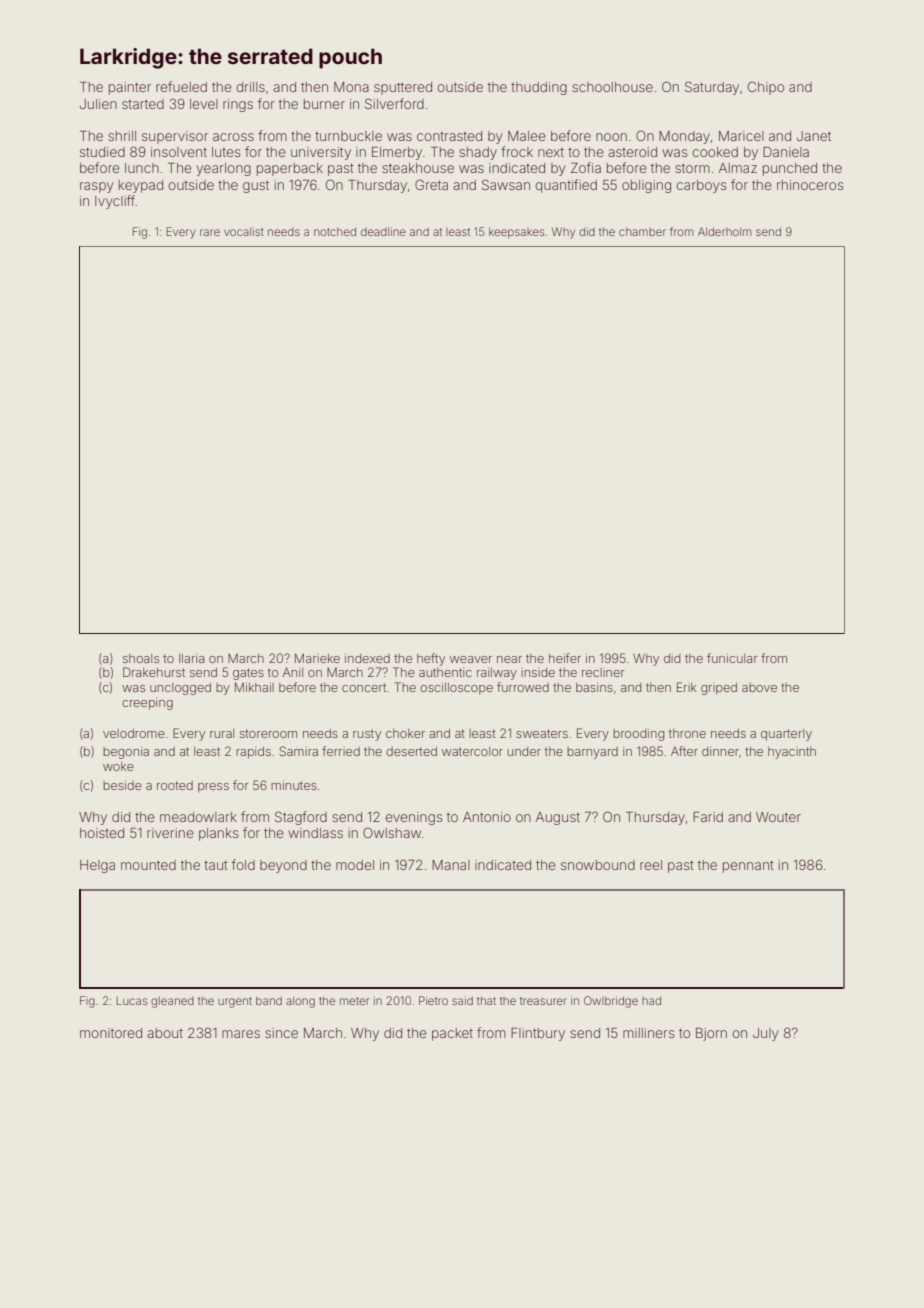  What do you see at coordinates (810, 185) in the document?
I see `rhinoceros` at bounding box center [810, 185].
